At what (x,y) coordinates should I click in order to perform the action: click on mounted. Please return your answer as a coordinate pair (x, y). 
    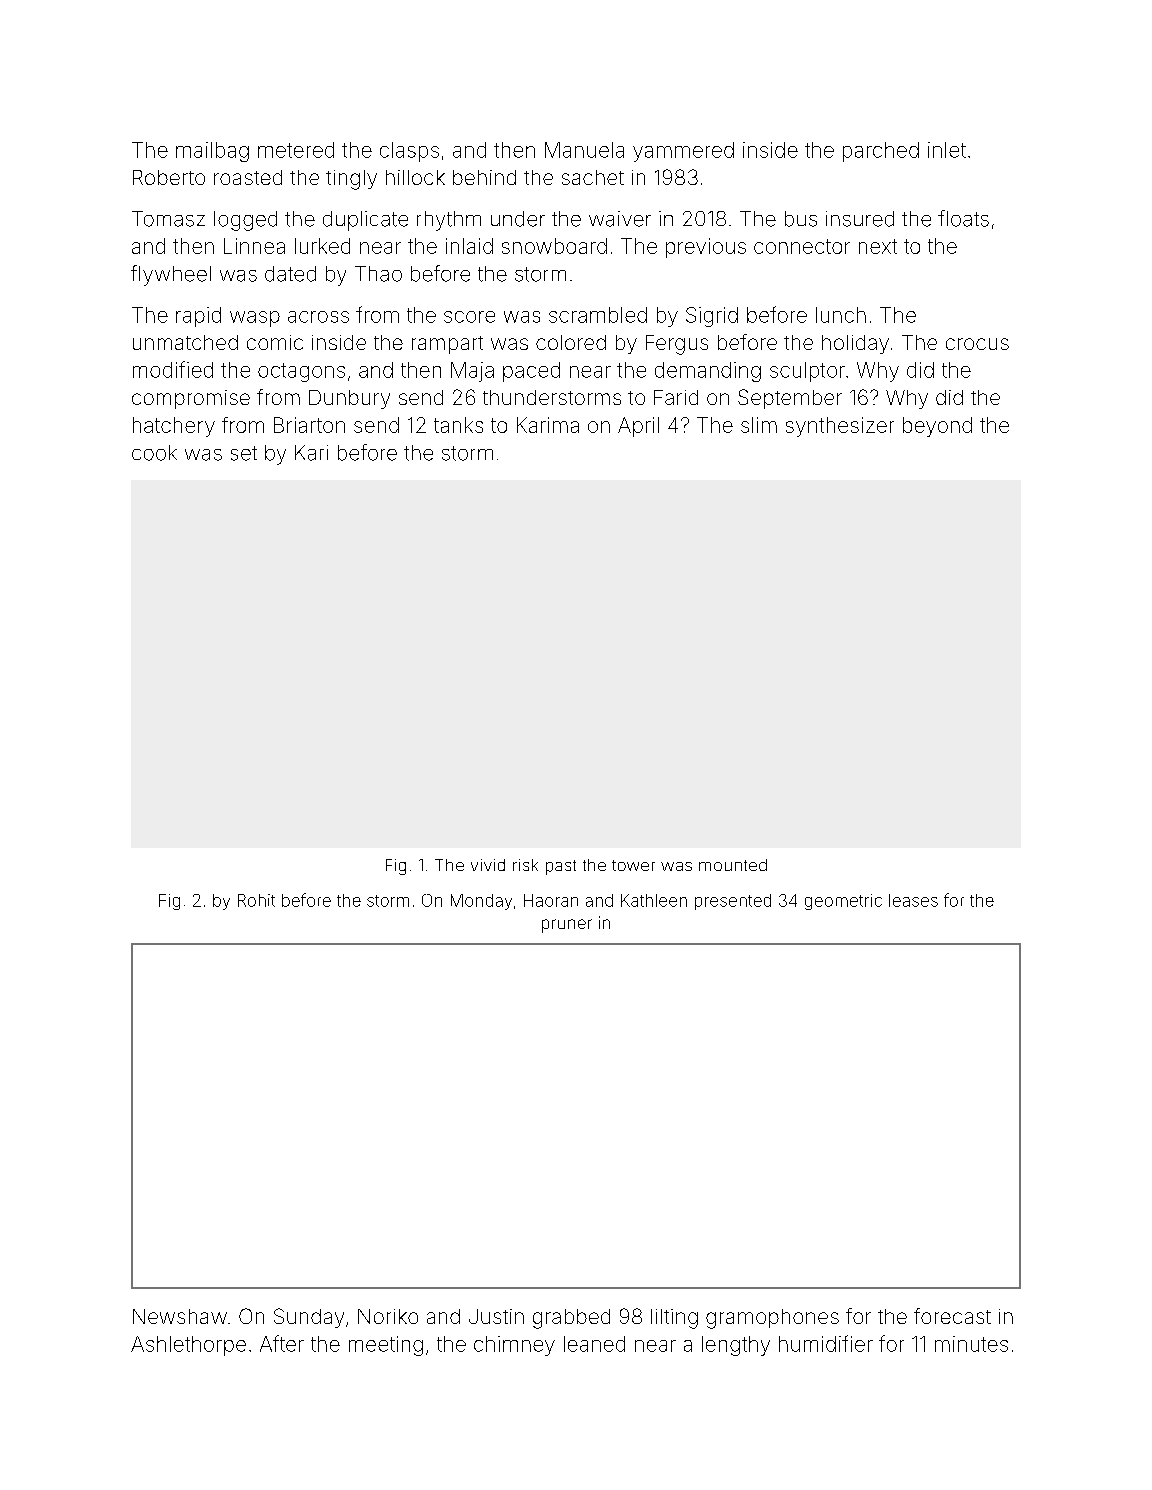
    Looking at the image, I should click on (733, 865).
